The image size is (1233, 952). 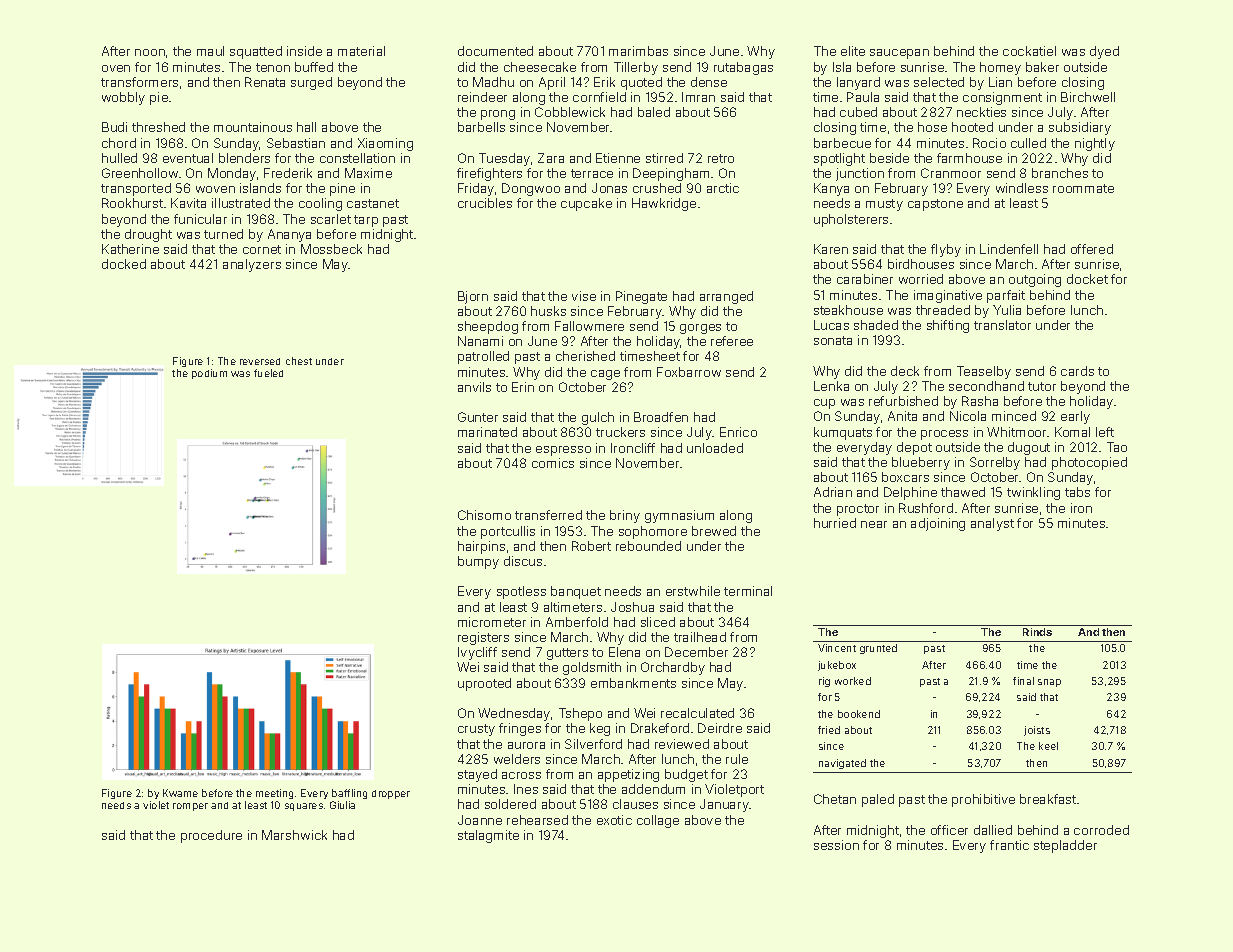 I want to click on anvils, so click(x=474, y=387).
